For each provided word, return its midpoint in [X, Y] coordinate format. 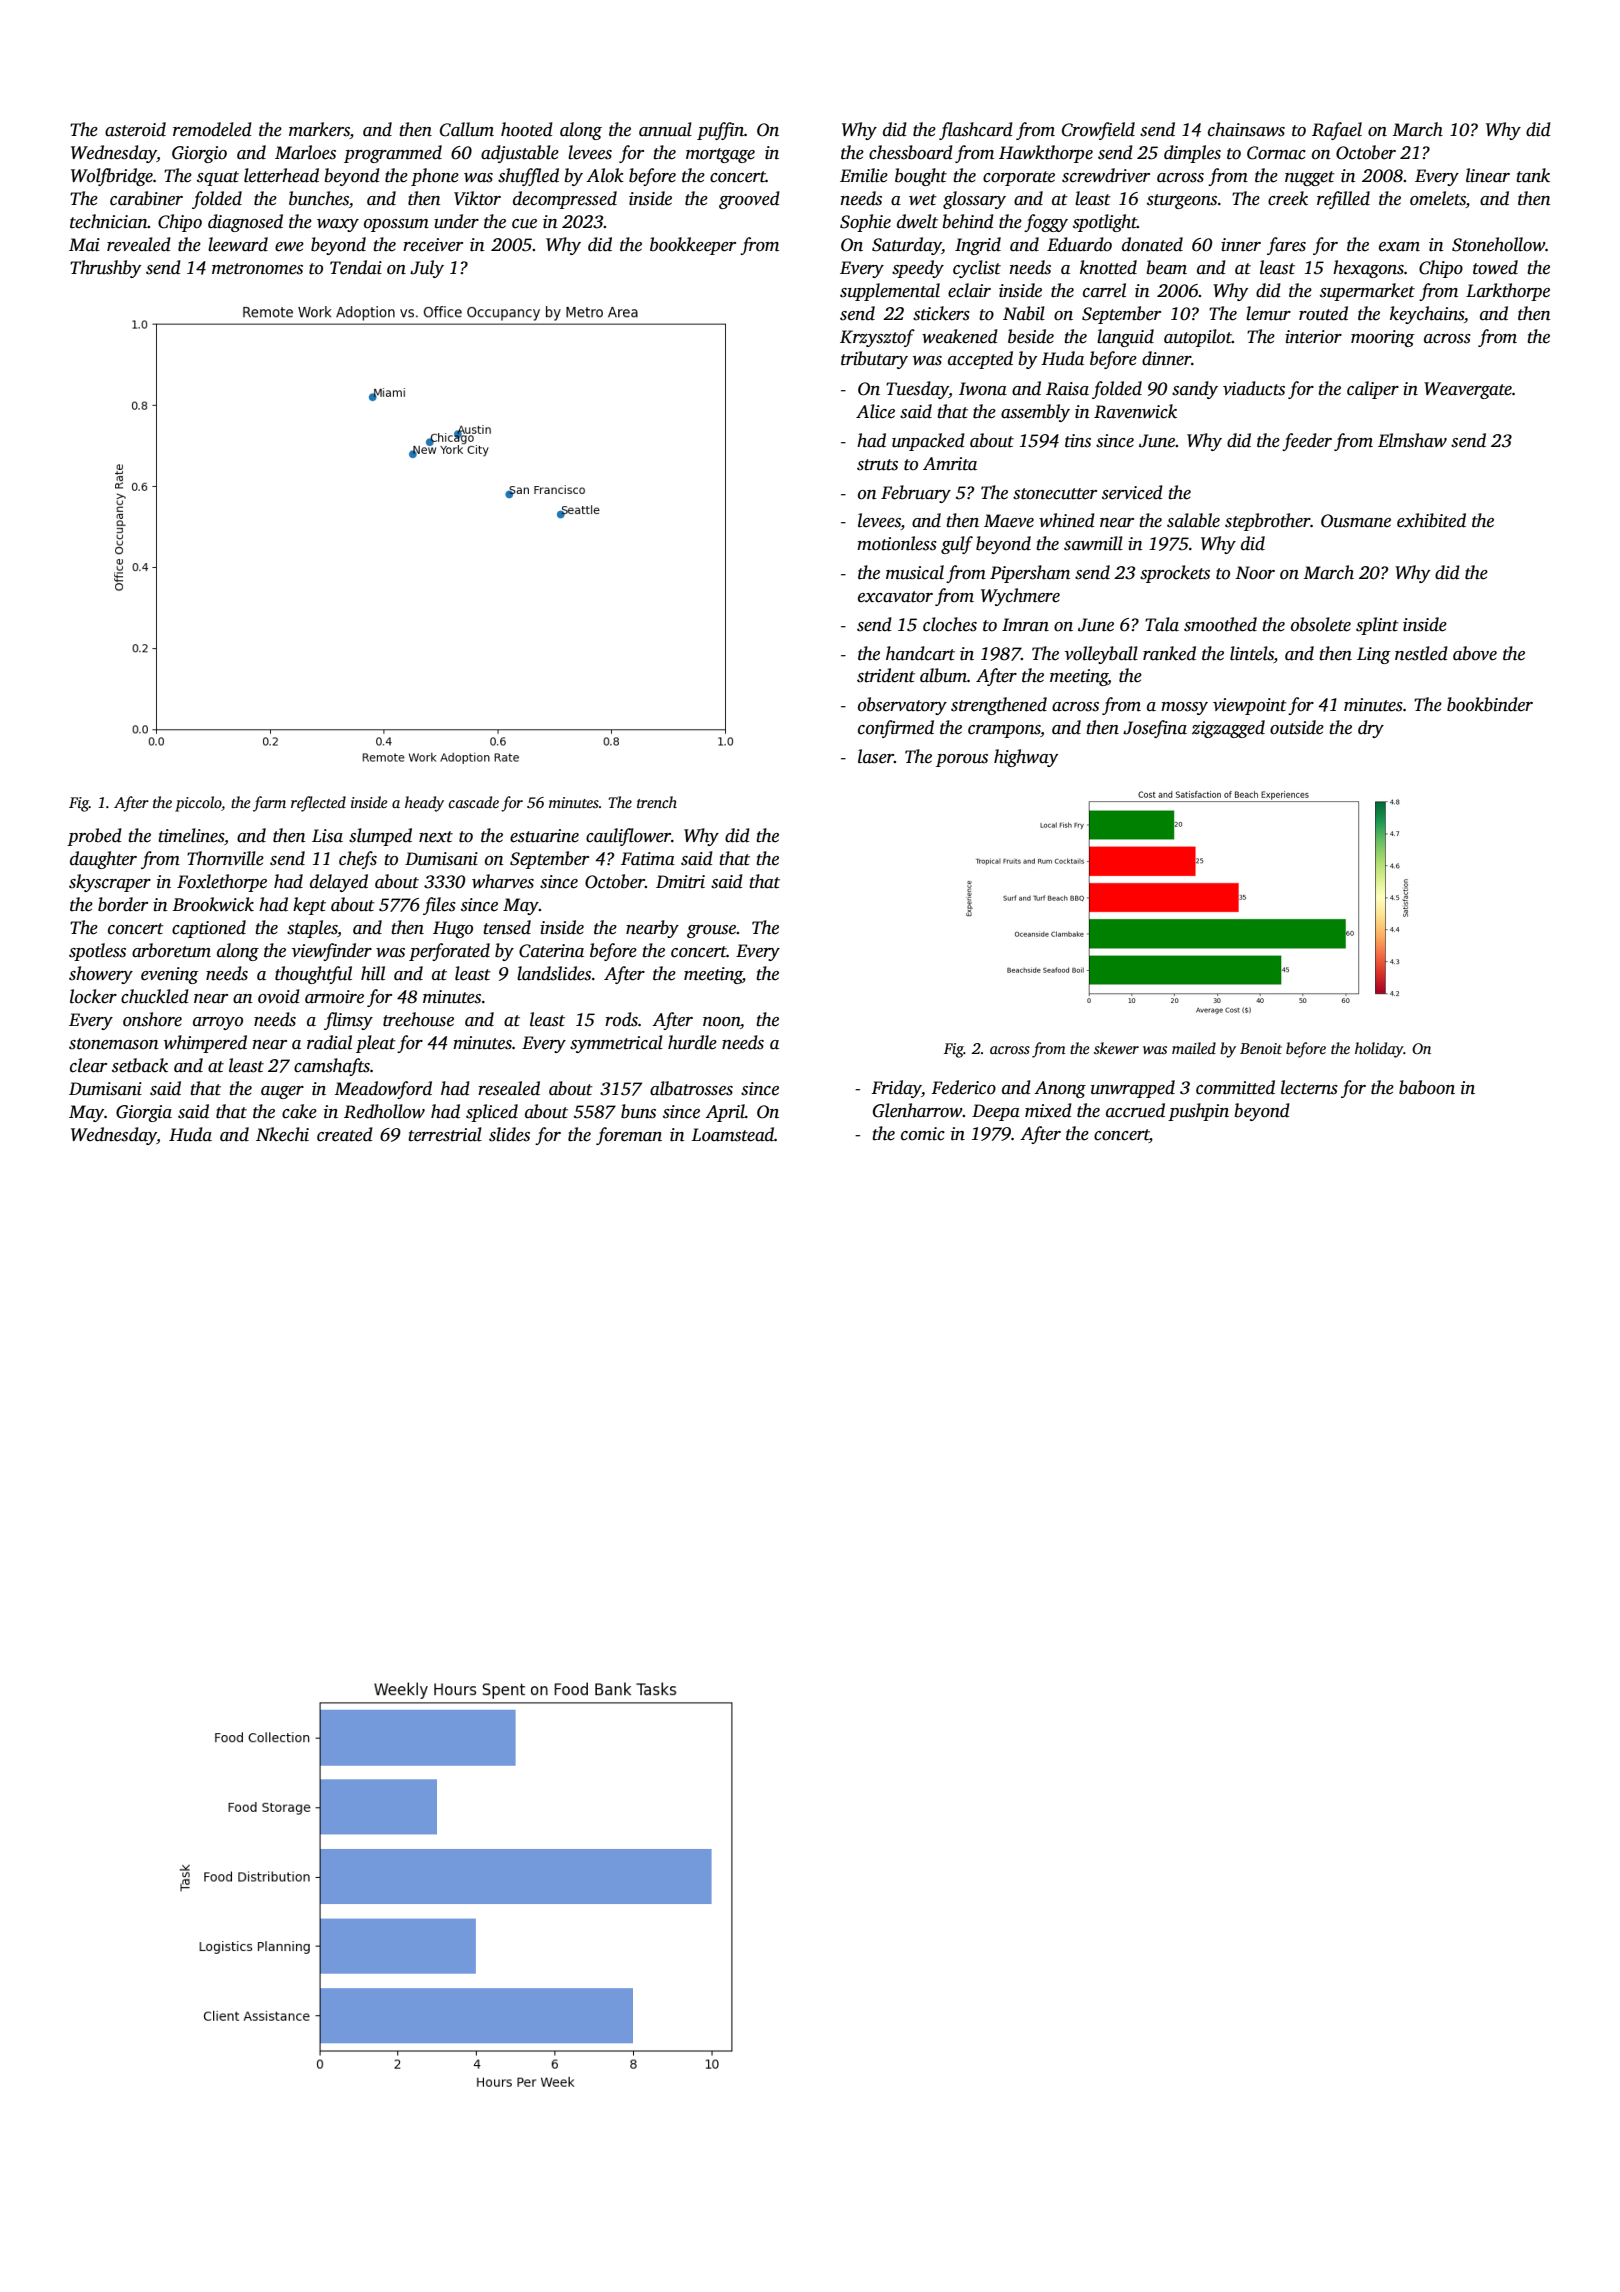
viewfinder [332, 952]
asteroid [135, 129]
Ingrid [978, 246]
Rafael [1337, 131]
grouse [711, 931]
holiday [1379, 1050]
